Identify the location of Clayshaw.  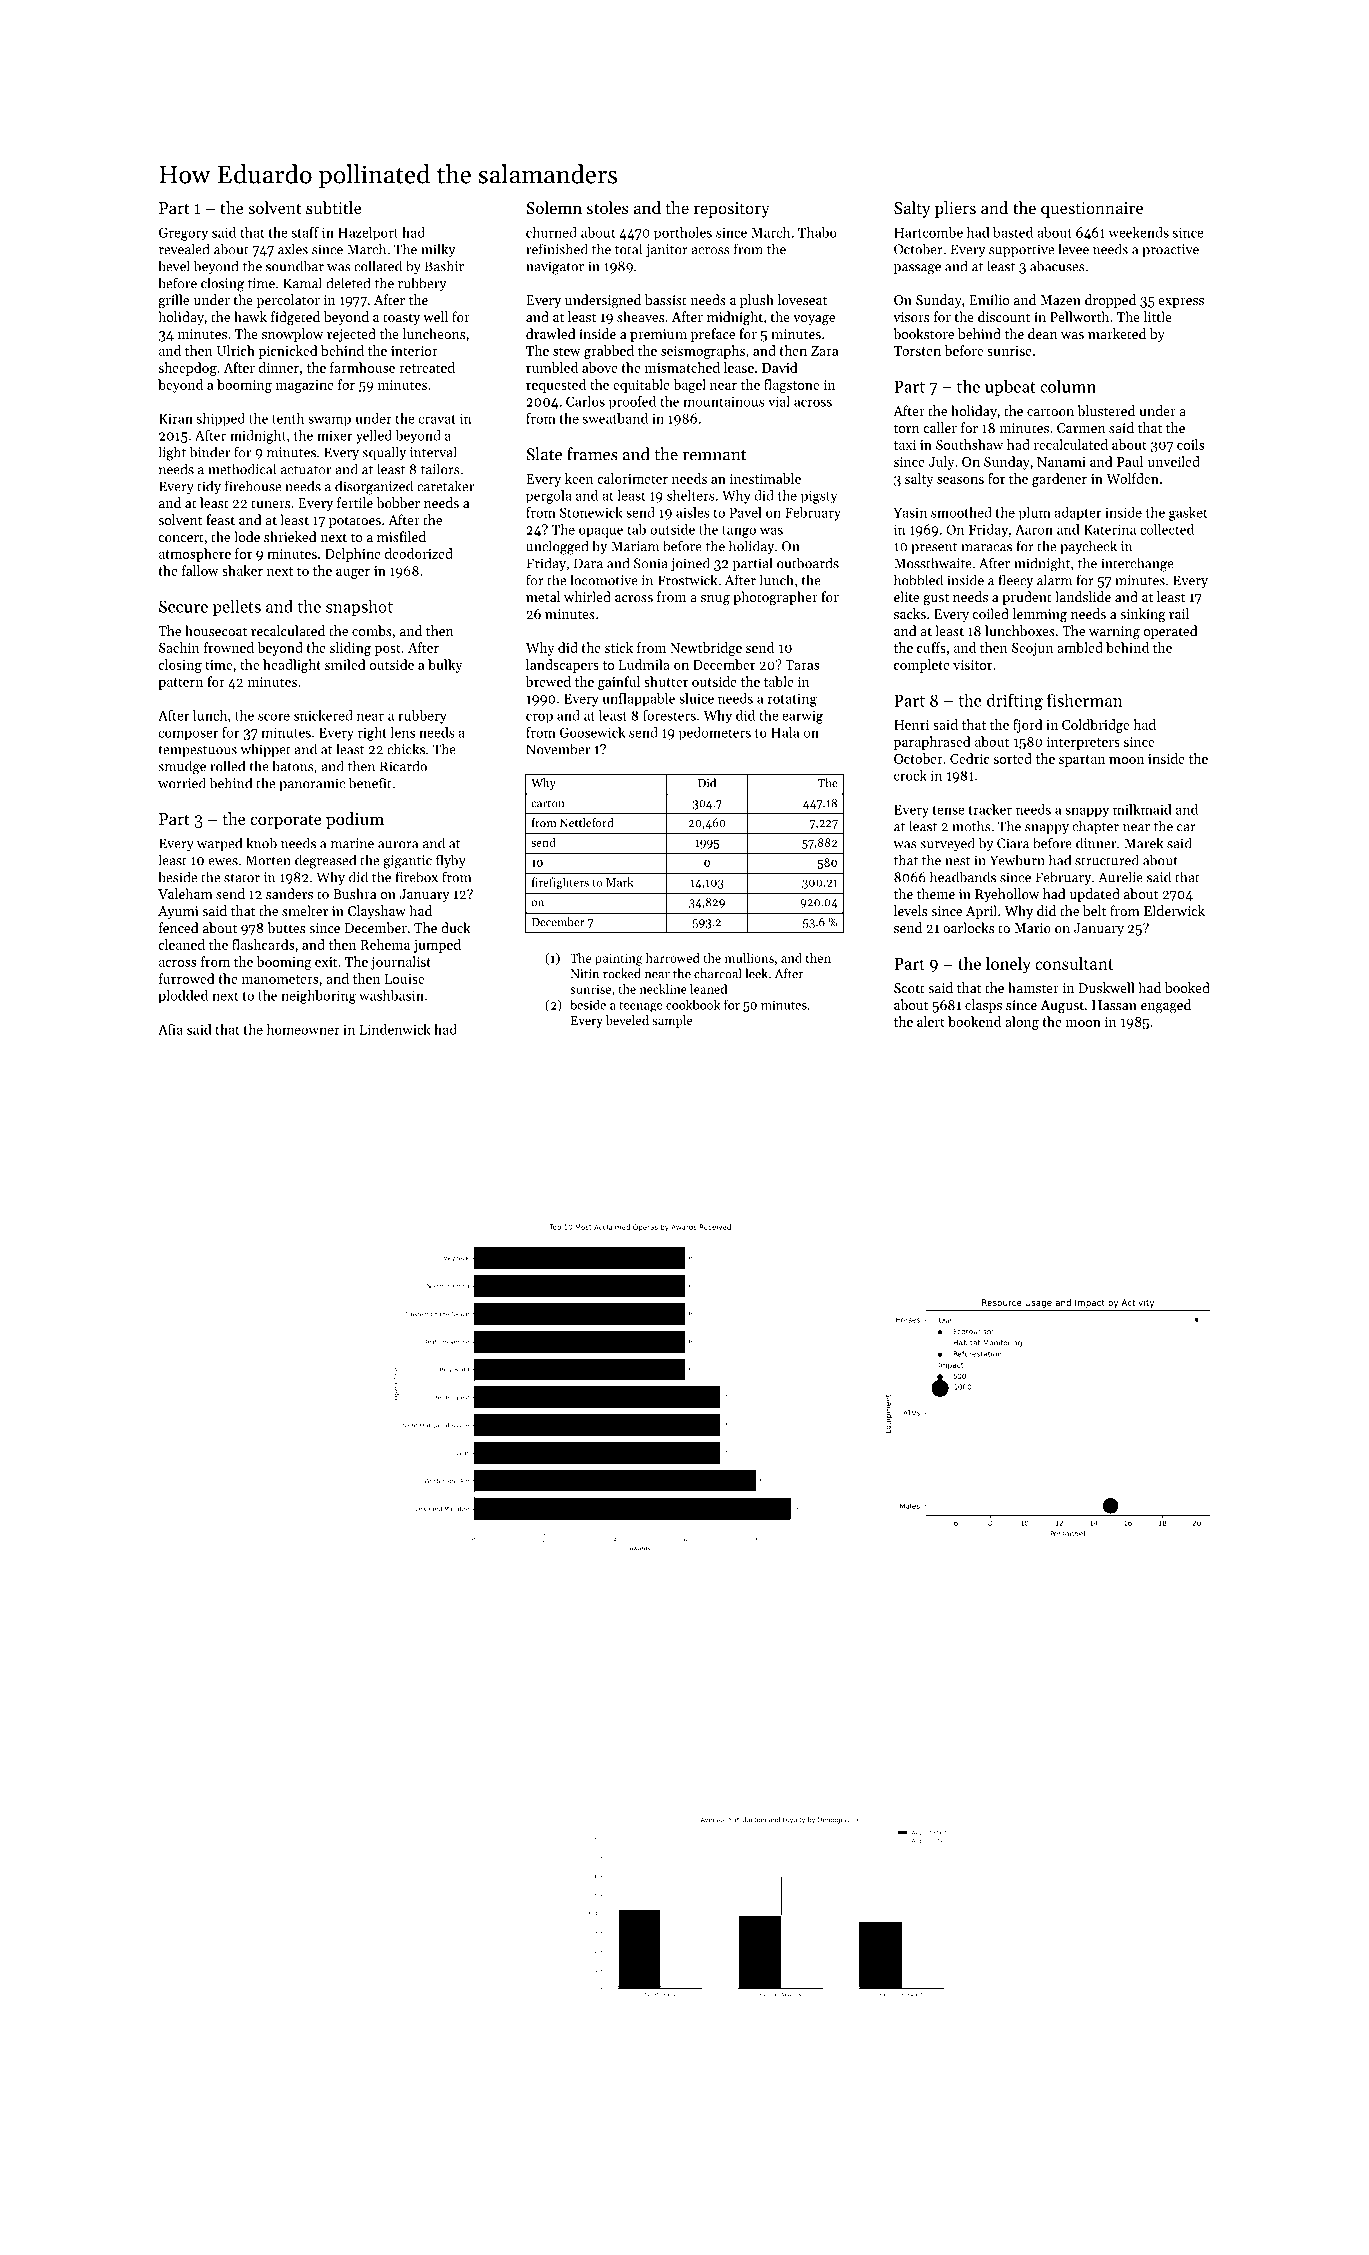
(377, 912).
